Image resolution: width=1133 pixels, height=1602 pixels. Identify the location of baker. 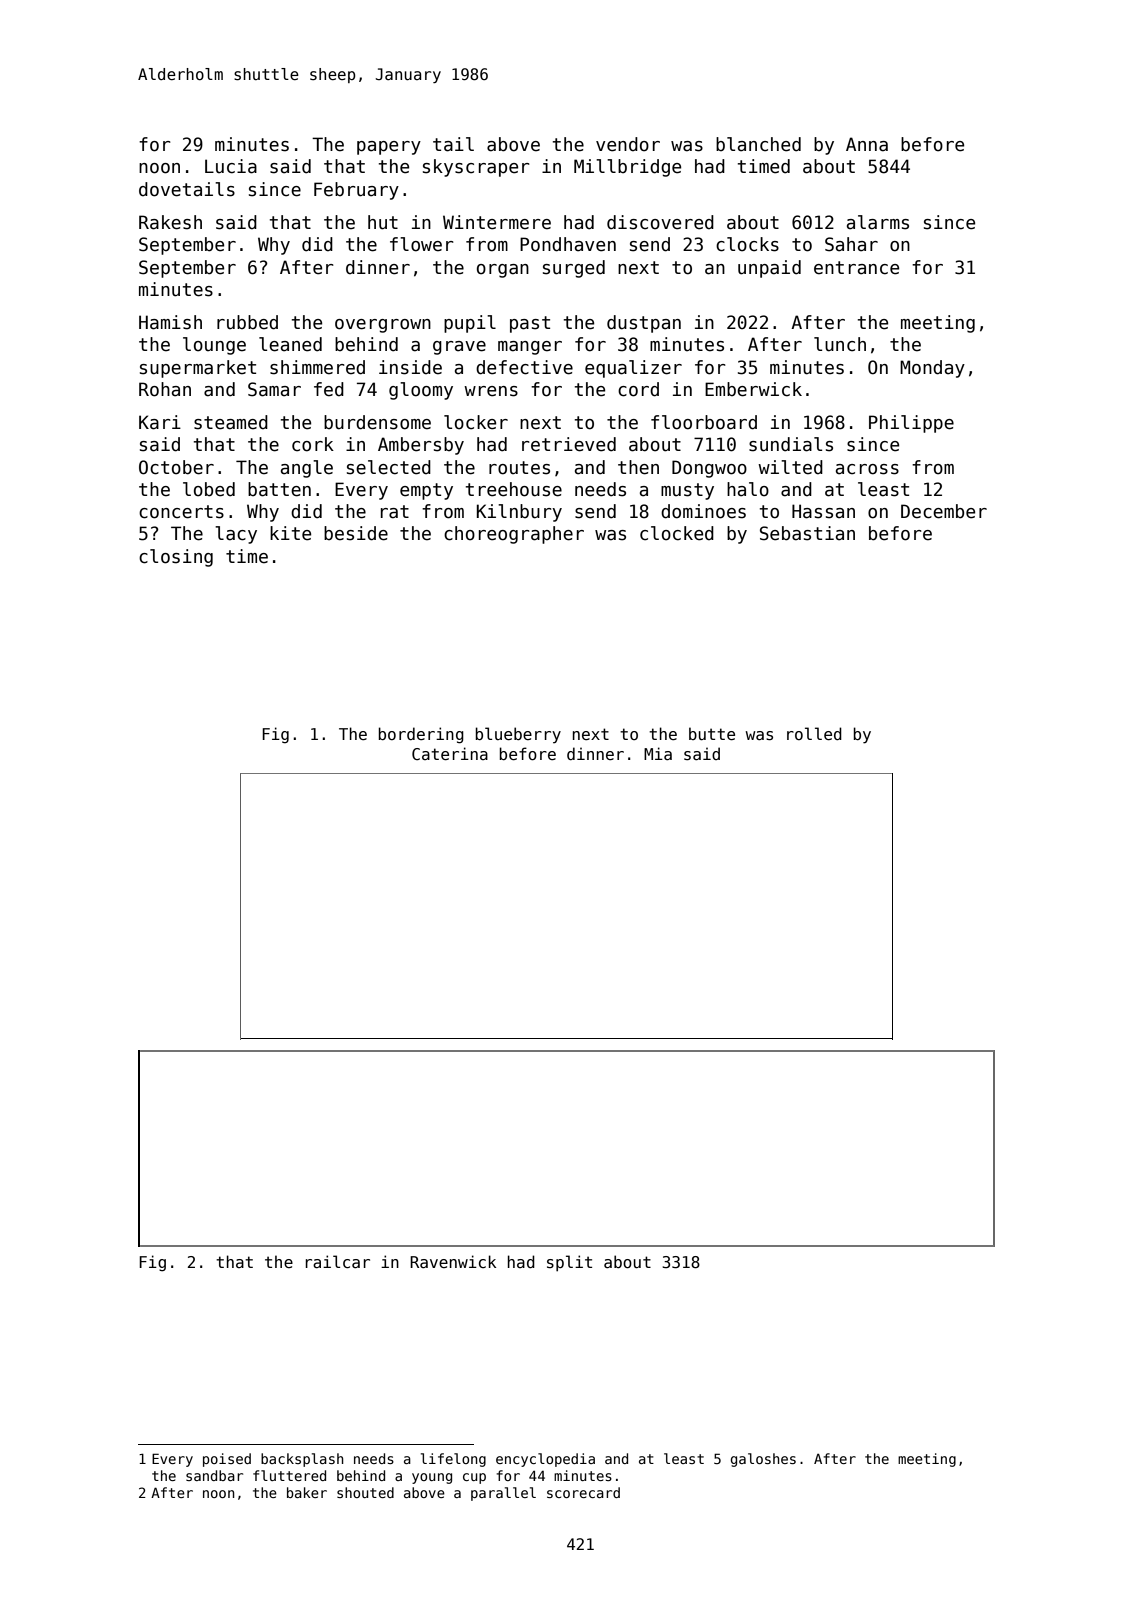
(307, 1492).
